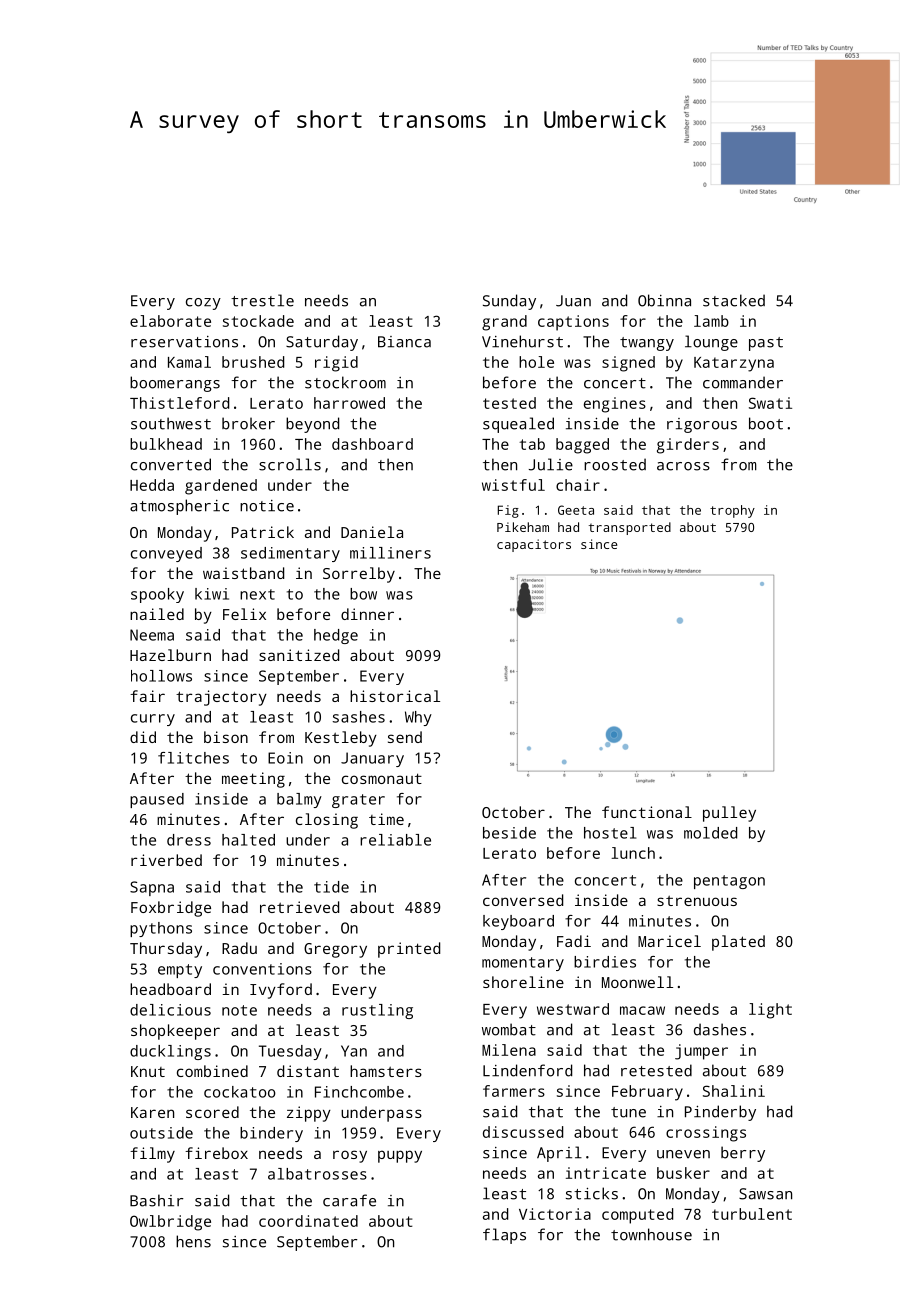 Image resolution: width=924 pixels, height=1314 pixels. I want to click on trophy, so click(732, 511).
